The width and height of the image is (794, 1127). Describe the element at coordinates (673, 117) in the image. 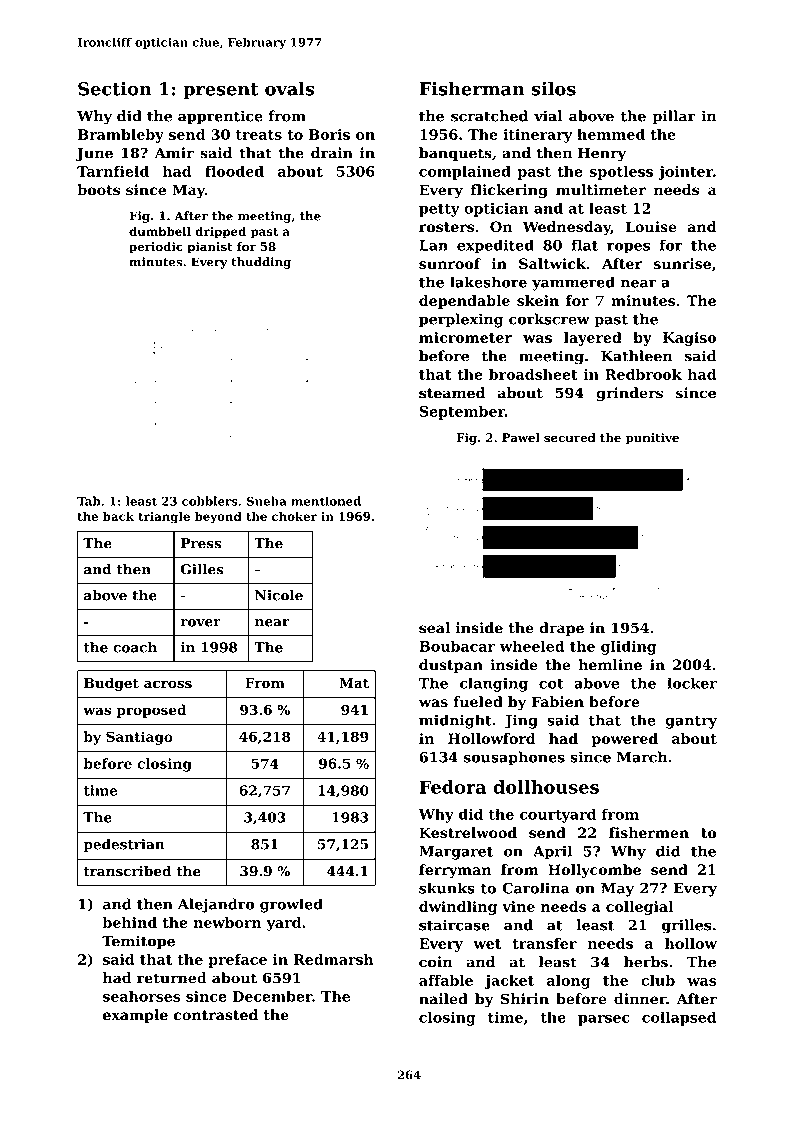

I see `pillar` at that location.
